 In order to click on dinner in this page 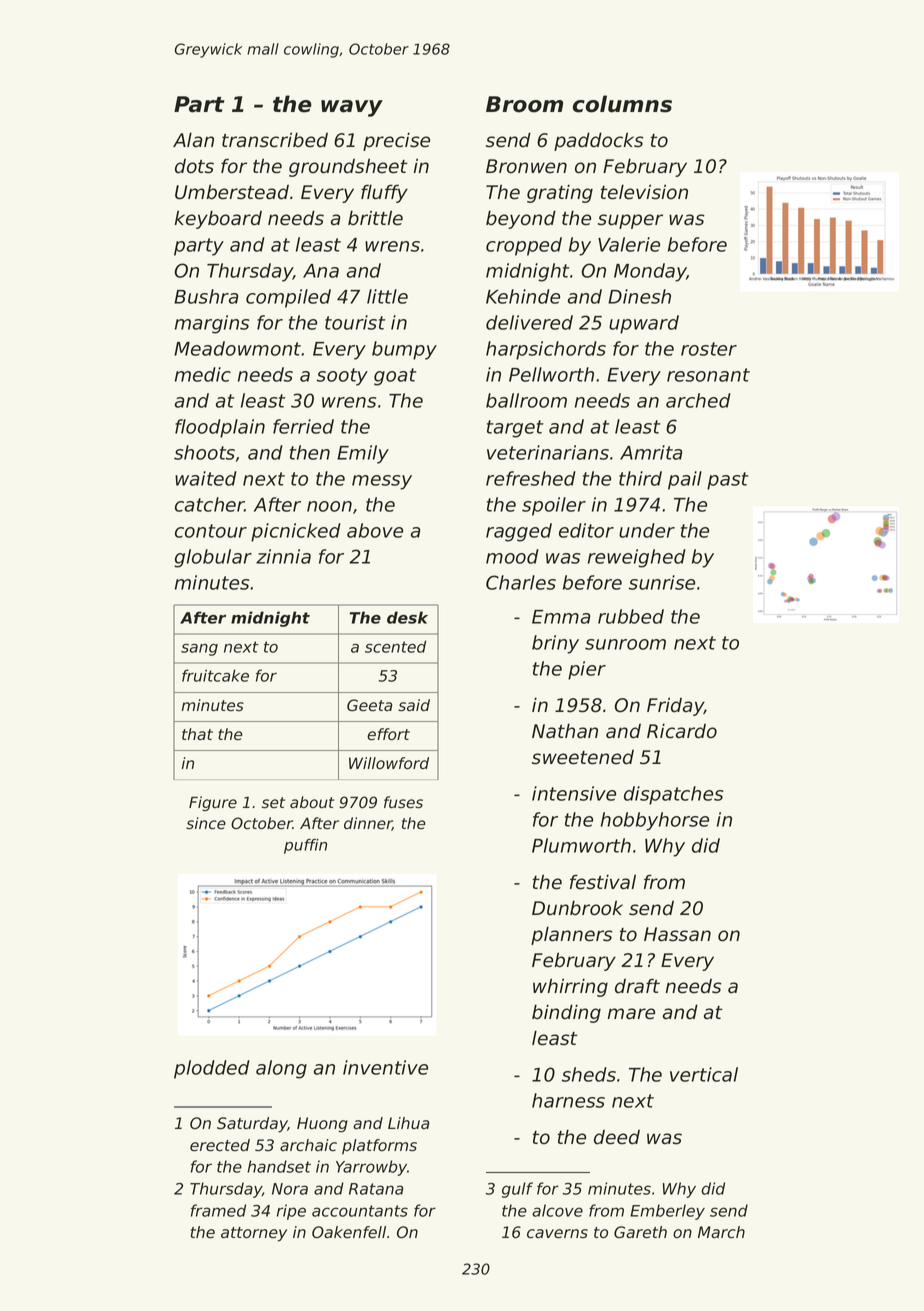, I will do `click(368, 824)`.
